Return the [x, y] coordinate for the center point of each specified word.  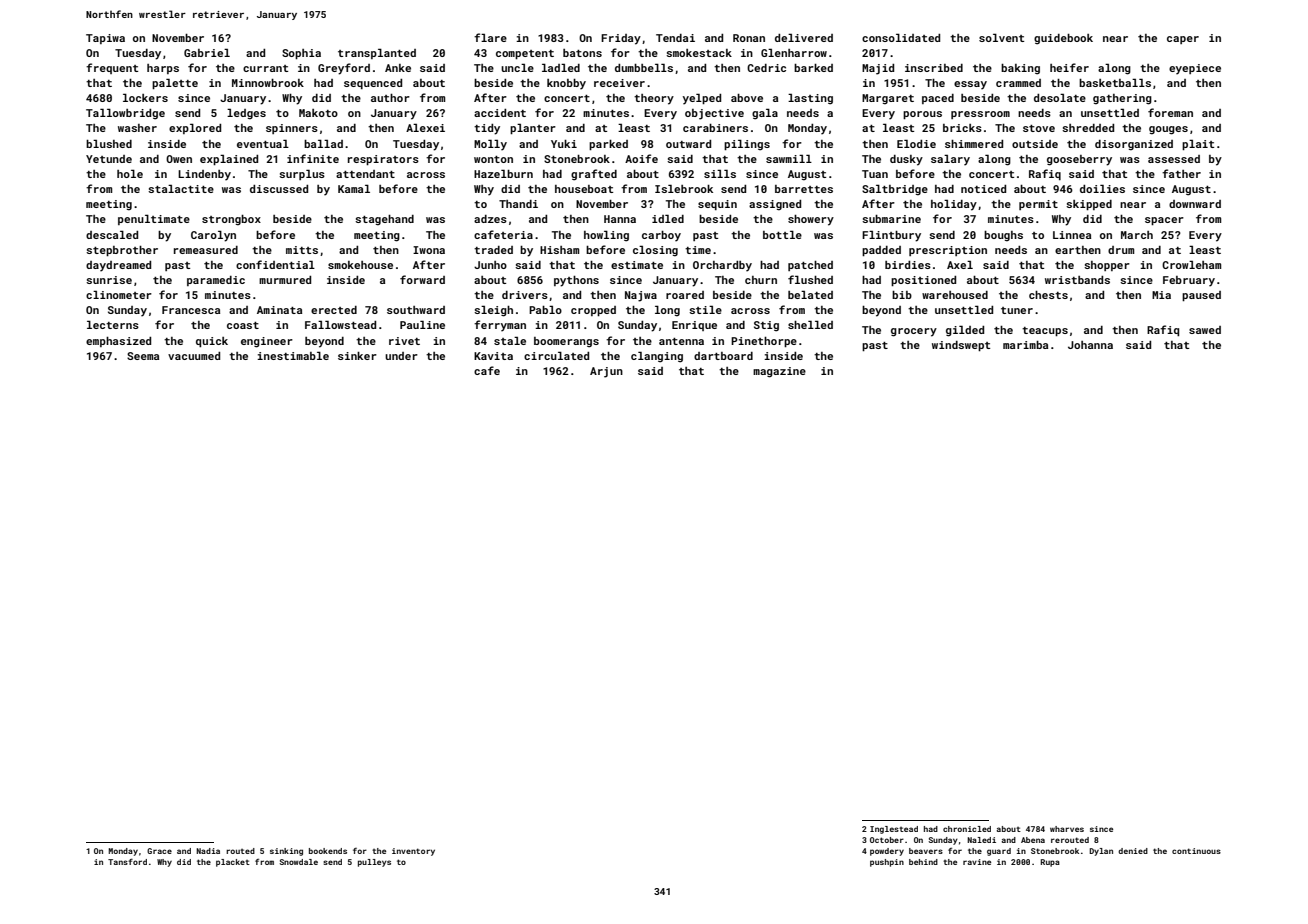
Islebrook [684, 188]
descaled [112, 234]
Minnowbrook [268, 83]
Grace [159, 851]
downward [1195, 204]
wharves [1067, 829]
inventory [413, 852]
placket [233, 863]
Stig [766, 326]
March [1137, 235]
